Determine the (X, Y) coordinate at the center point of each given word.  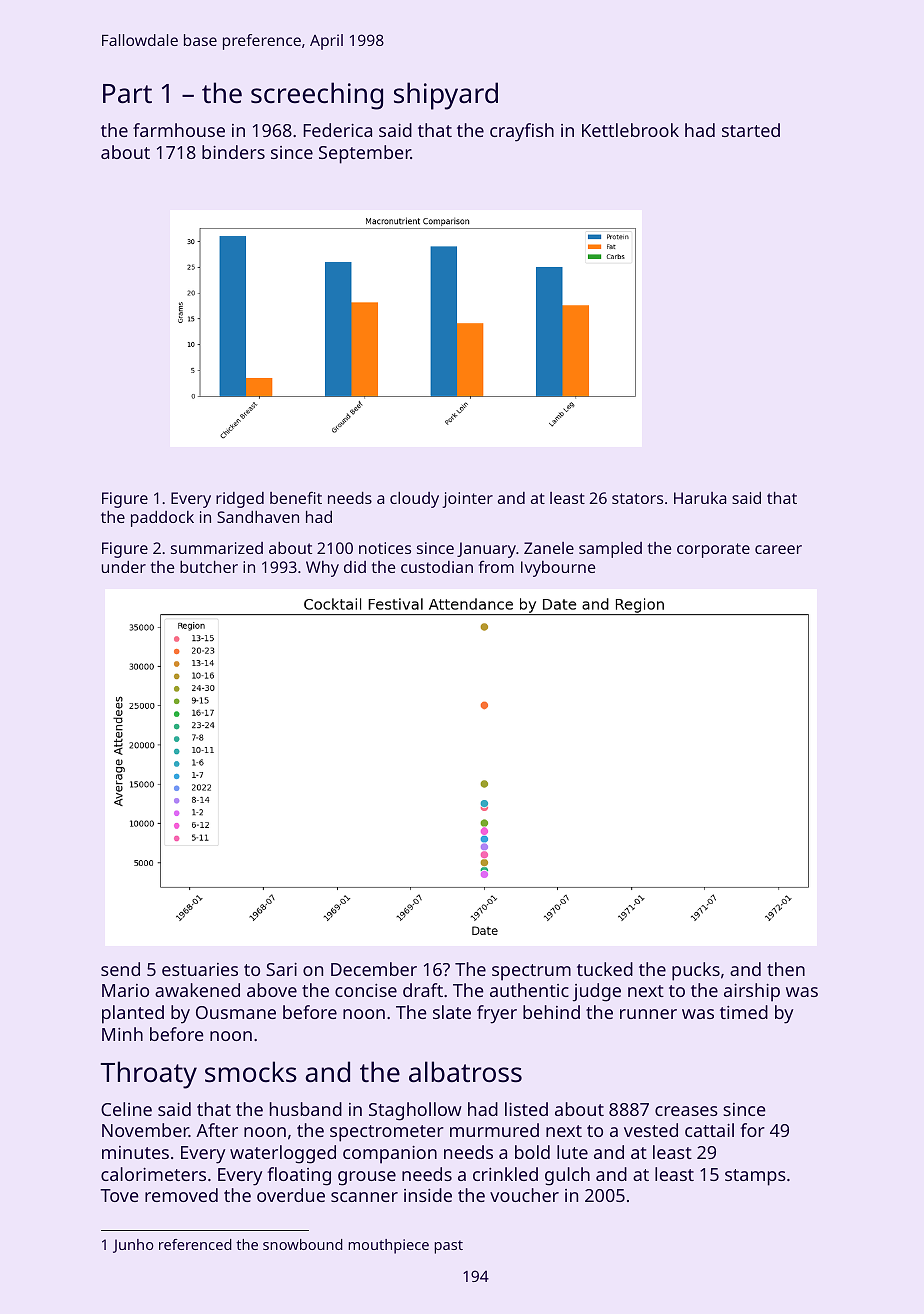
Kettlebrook (630, 130)
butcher (209, 567)
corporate (713, 550)
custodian (437, 567)
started (751, 130)
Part (127, 94)
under (124, 567)
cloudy (414, 500)
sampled (610, 550)
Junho (133, 1246)
